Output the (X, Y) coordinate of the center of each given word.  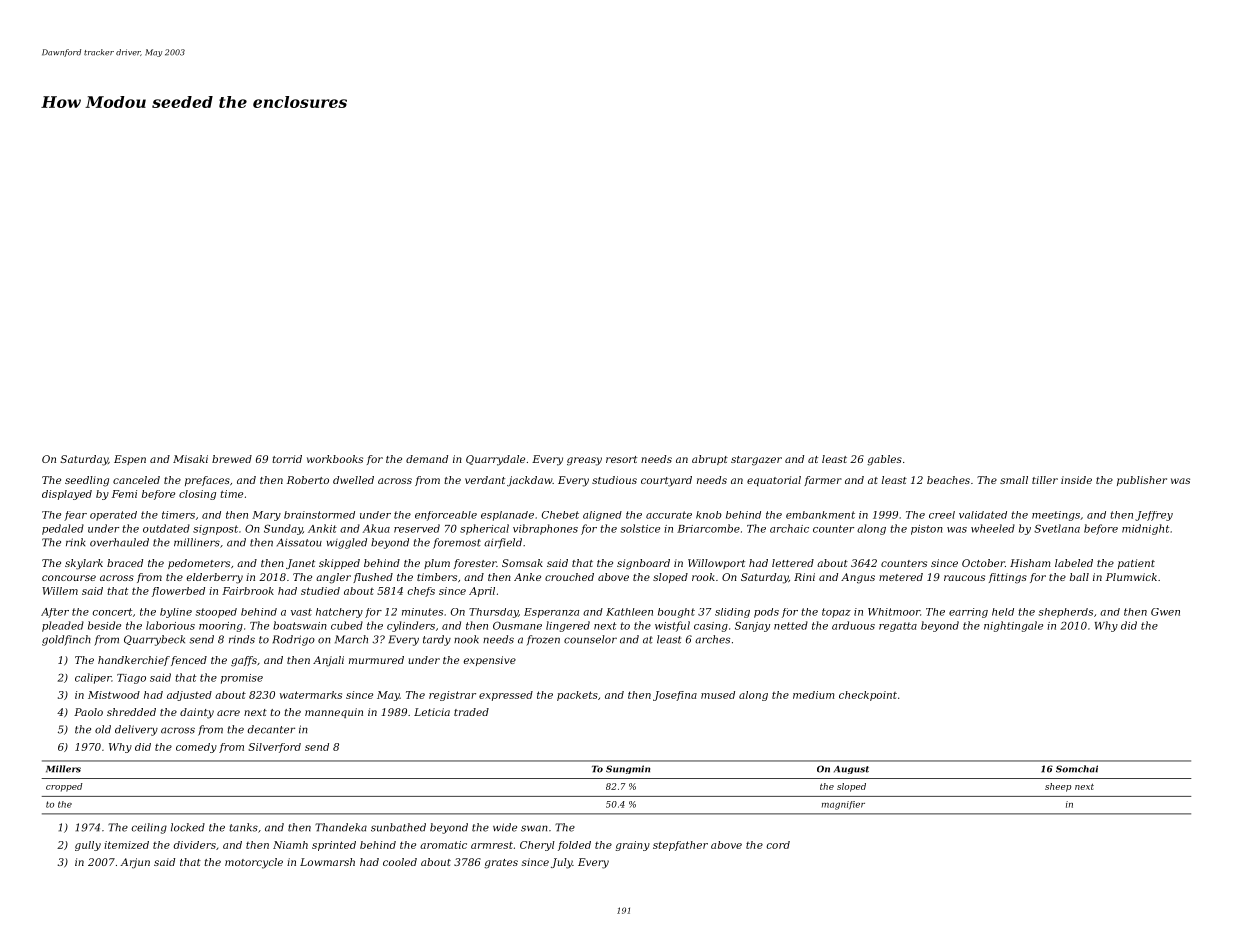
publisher (1142, 481)
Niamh (290, 845)
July (562, 863)
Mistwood (114, 695)
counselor (590, 639)
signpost (215, 530)
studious (614, 480)
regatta (898, 627)
